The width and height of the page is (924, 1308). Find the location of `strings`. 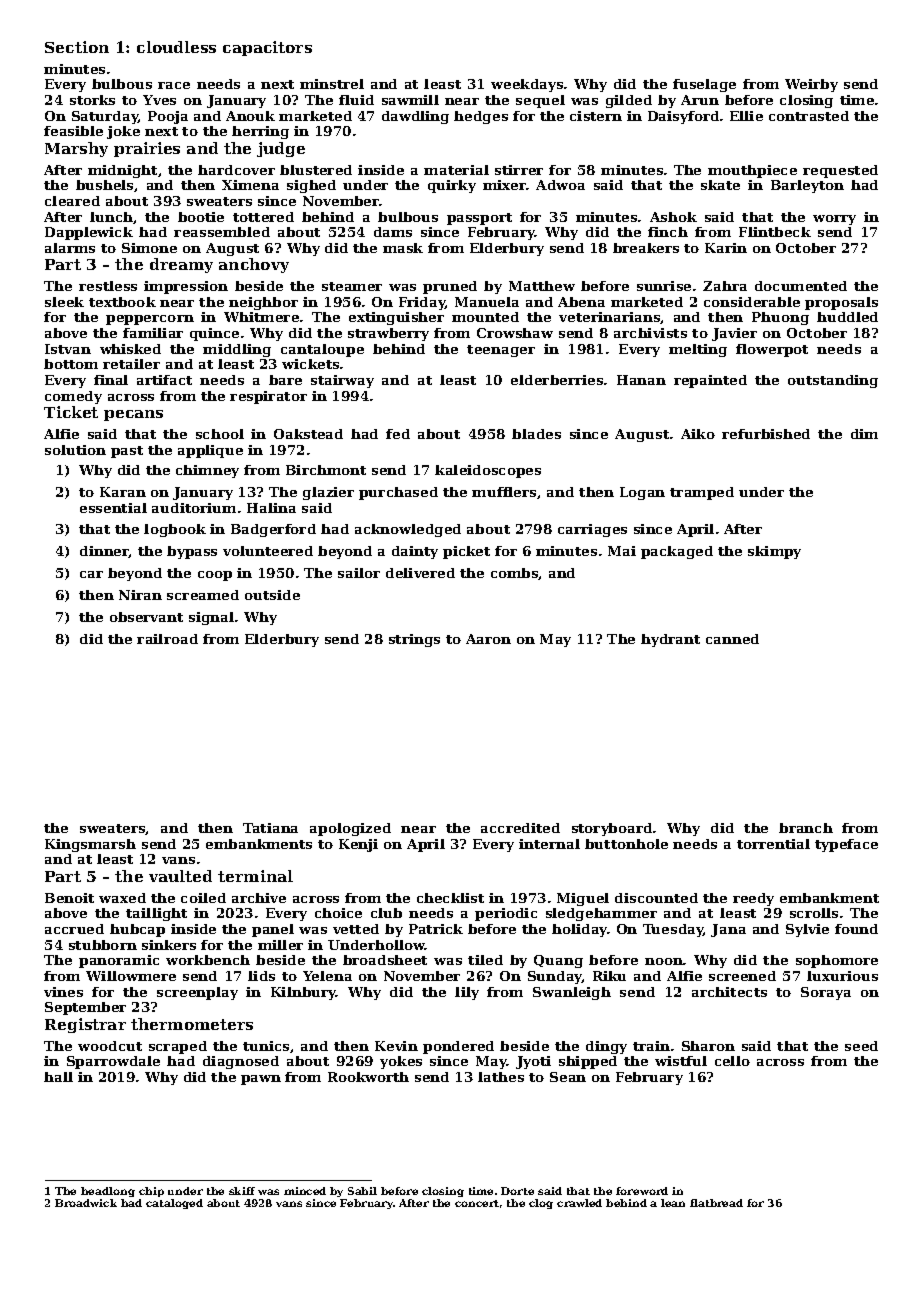

strings is located at coordinates (414, 640).
